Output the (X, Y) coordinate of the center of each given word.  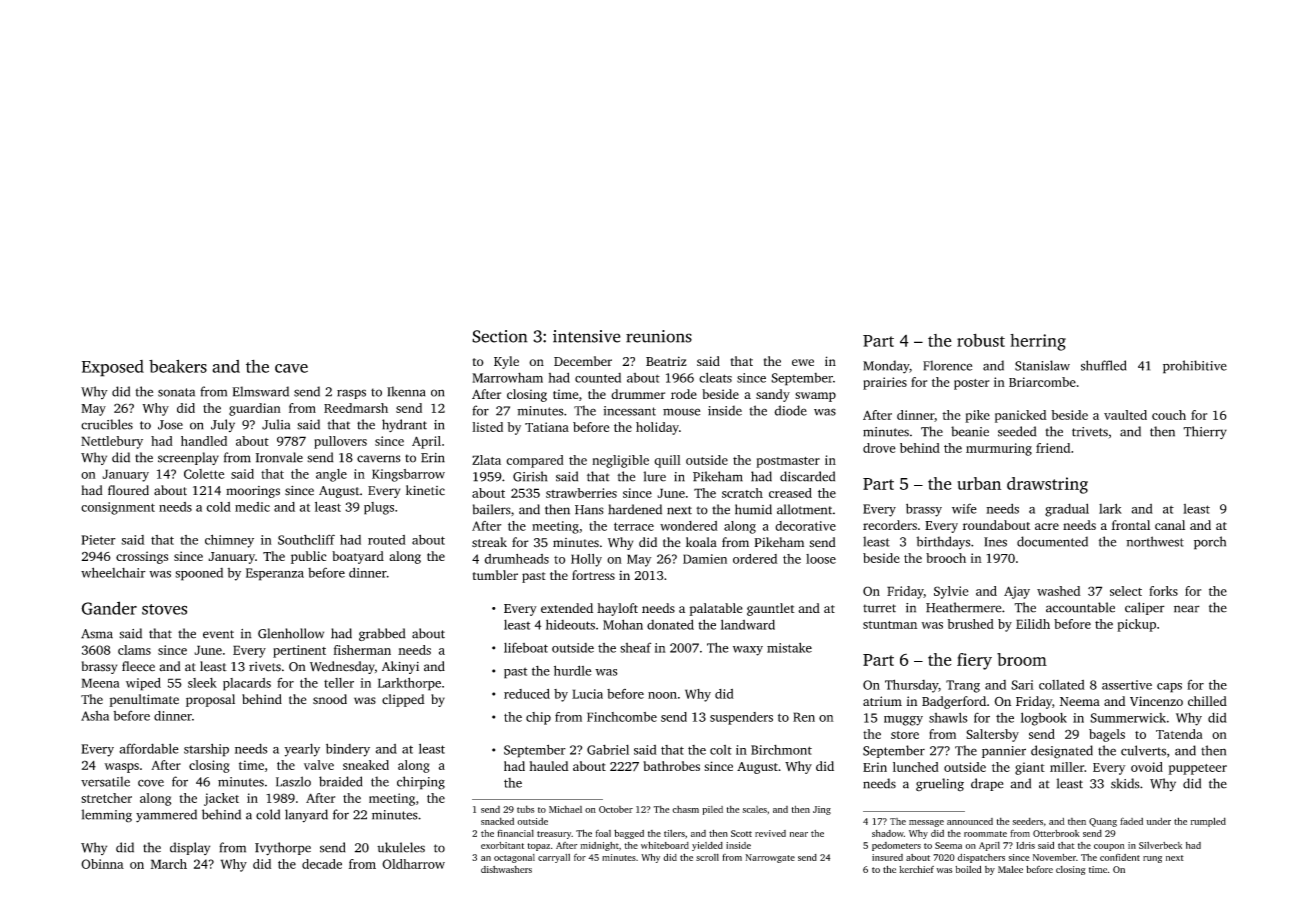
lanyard (306, 816)
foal (603, 833)
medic (252, 507)
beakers (178, 366)
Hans (589, 510)
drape (987, 784)
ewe (803, 362)
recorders (890, 525)
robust (981, 340)
